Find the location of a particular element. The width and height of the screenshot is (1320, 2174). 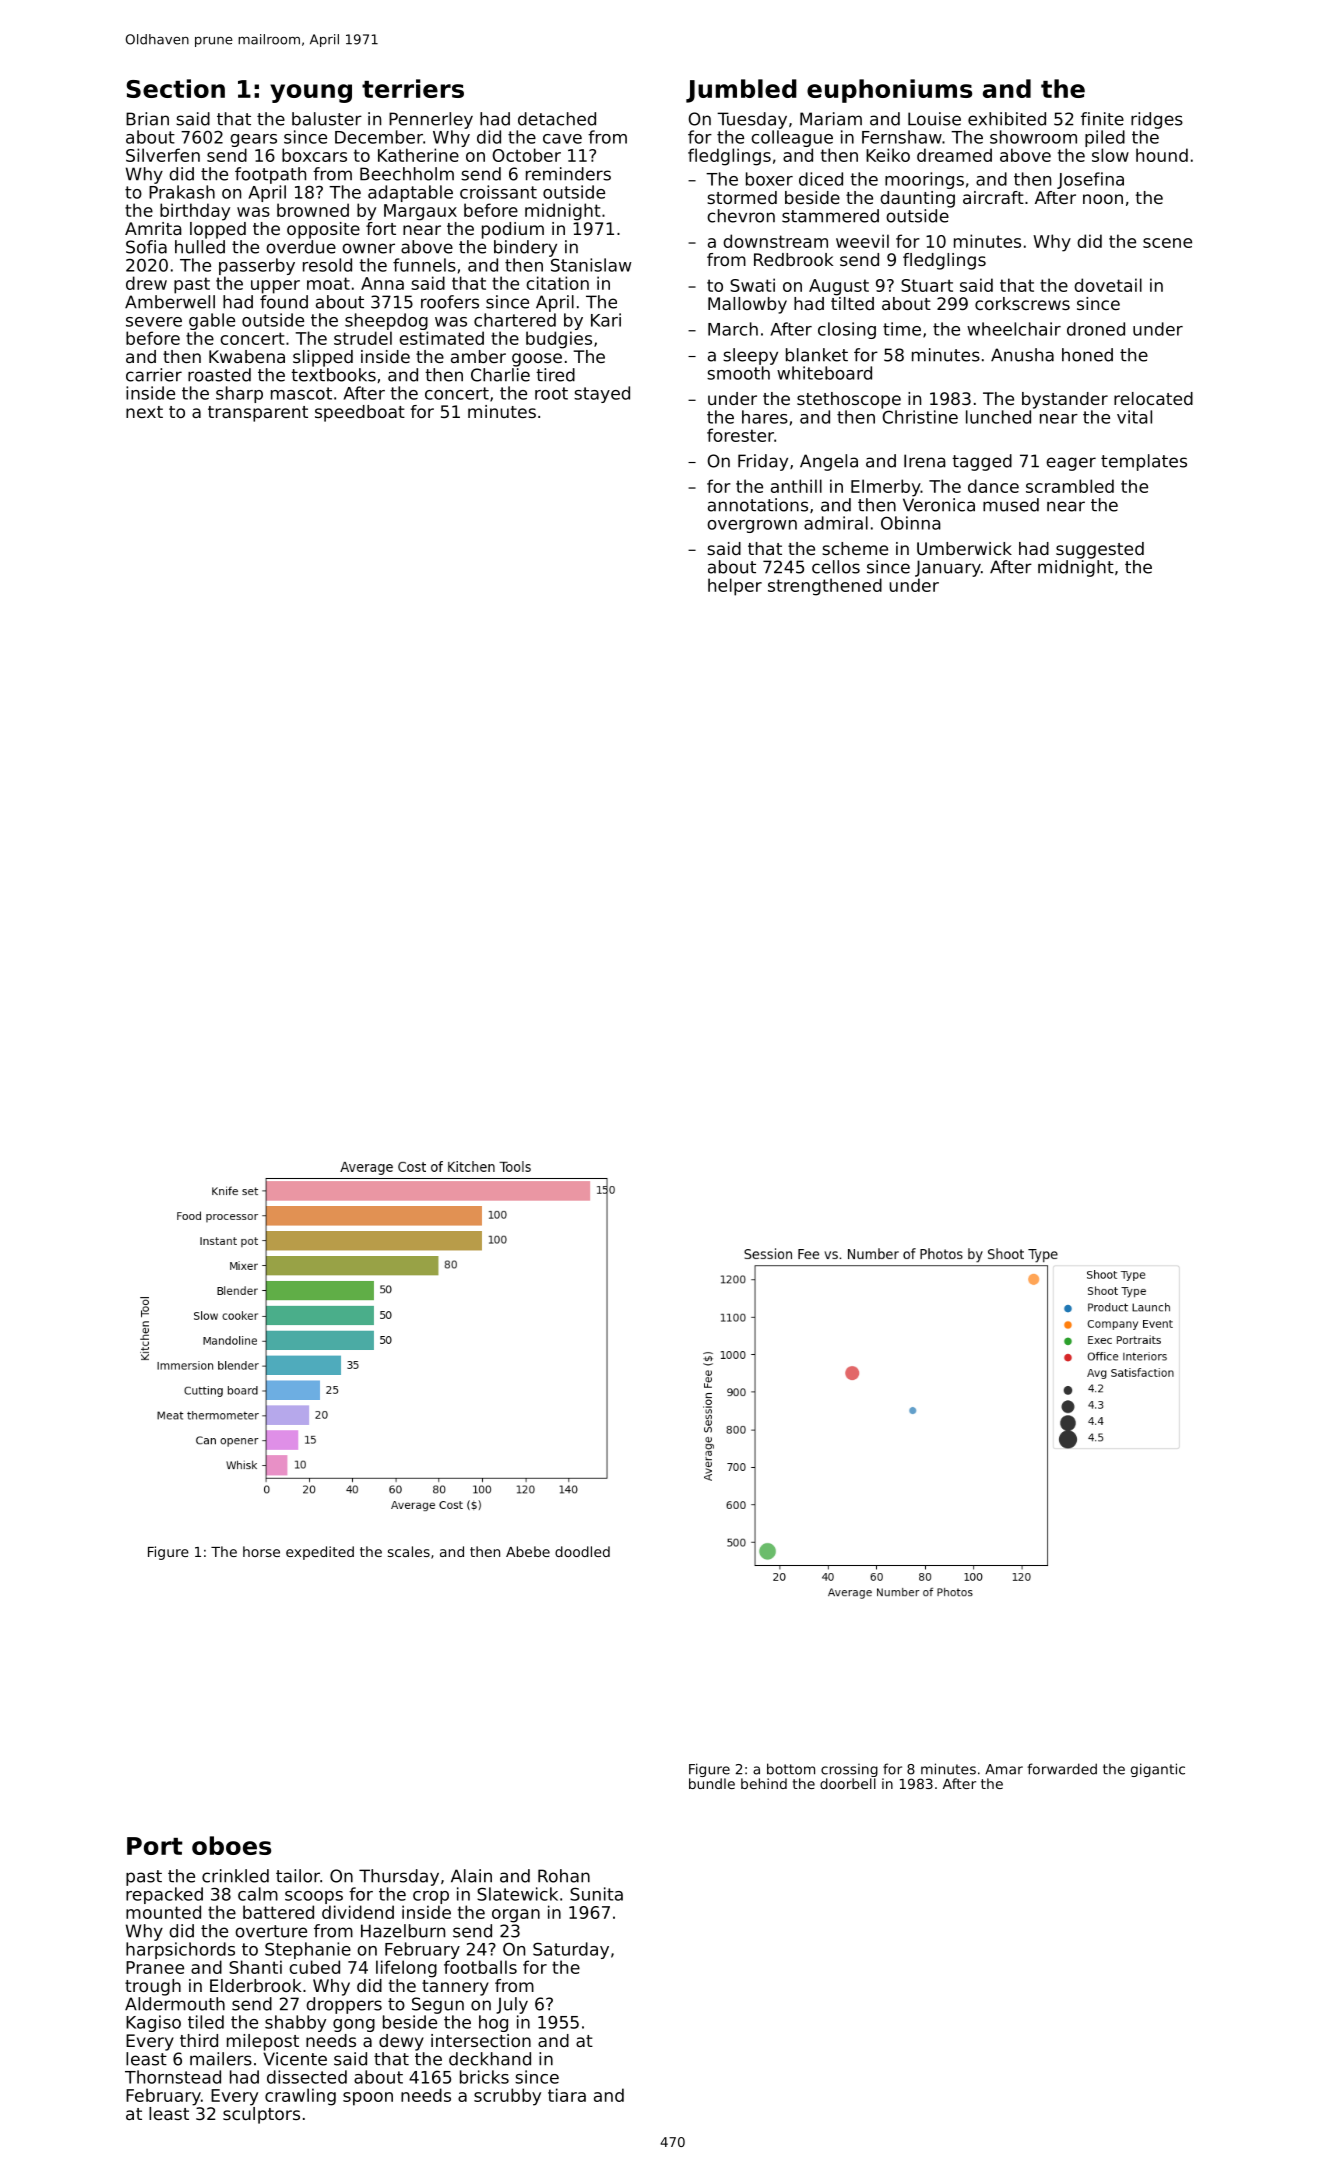

helper is located at coordinates (735, 587).
